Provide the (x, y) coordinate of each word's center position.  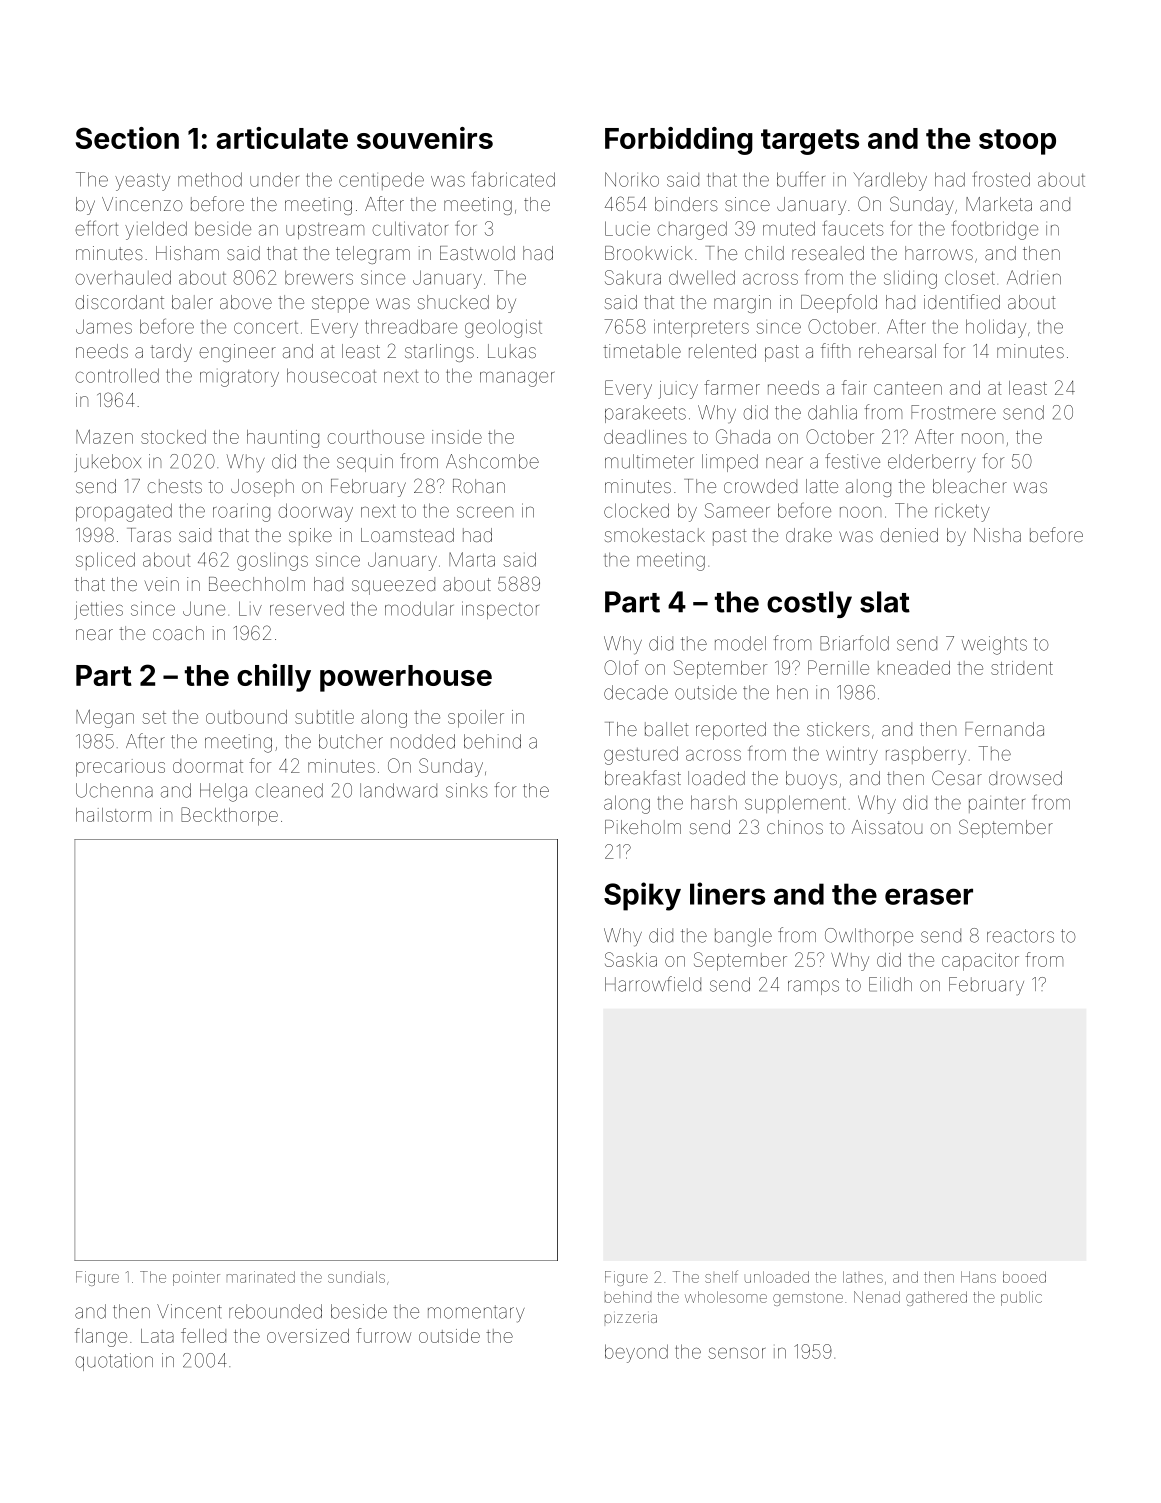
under (274, 179)
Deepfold (839, 303)
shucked (453, 302)
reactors (1020, 936)
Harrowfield (653, 984)
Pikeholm (643, 827)
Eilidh (890, 984)
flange (101, 1337)
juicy (678, 390)
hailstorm (113, 815)
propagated (124, 512)
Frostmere (953, 412)
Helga (223, 792)
